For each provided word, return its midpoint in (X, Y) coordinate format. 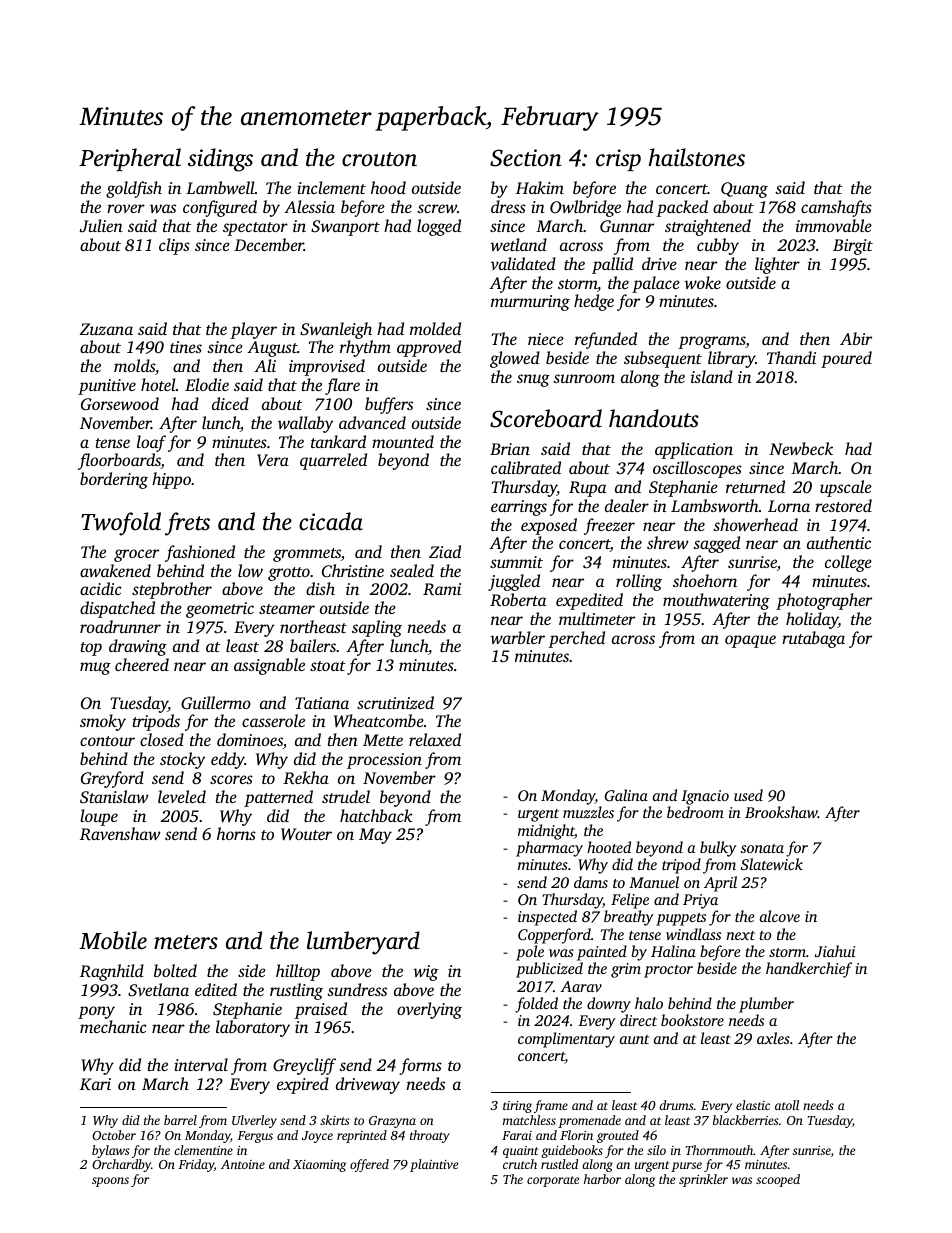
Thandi (791, 357)
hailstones (697, 157)
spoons (110, 1182)
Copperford (554, 936)
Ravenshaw (120, 833)
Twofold (121, 524)
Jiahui (835, 951)
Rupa (587, 489)
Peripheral (130, 159)
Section (526, 158)
